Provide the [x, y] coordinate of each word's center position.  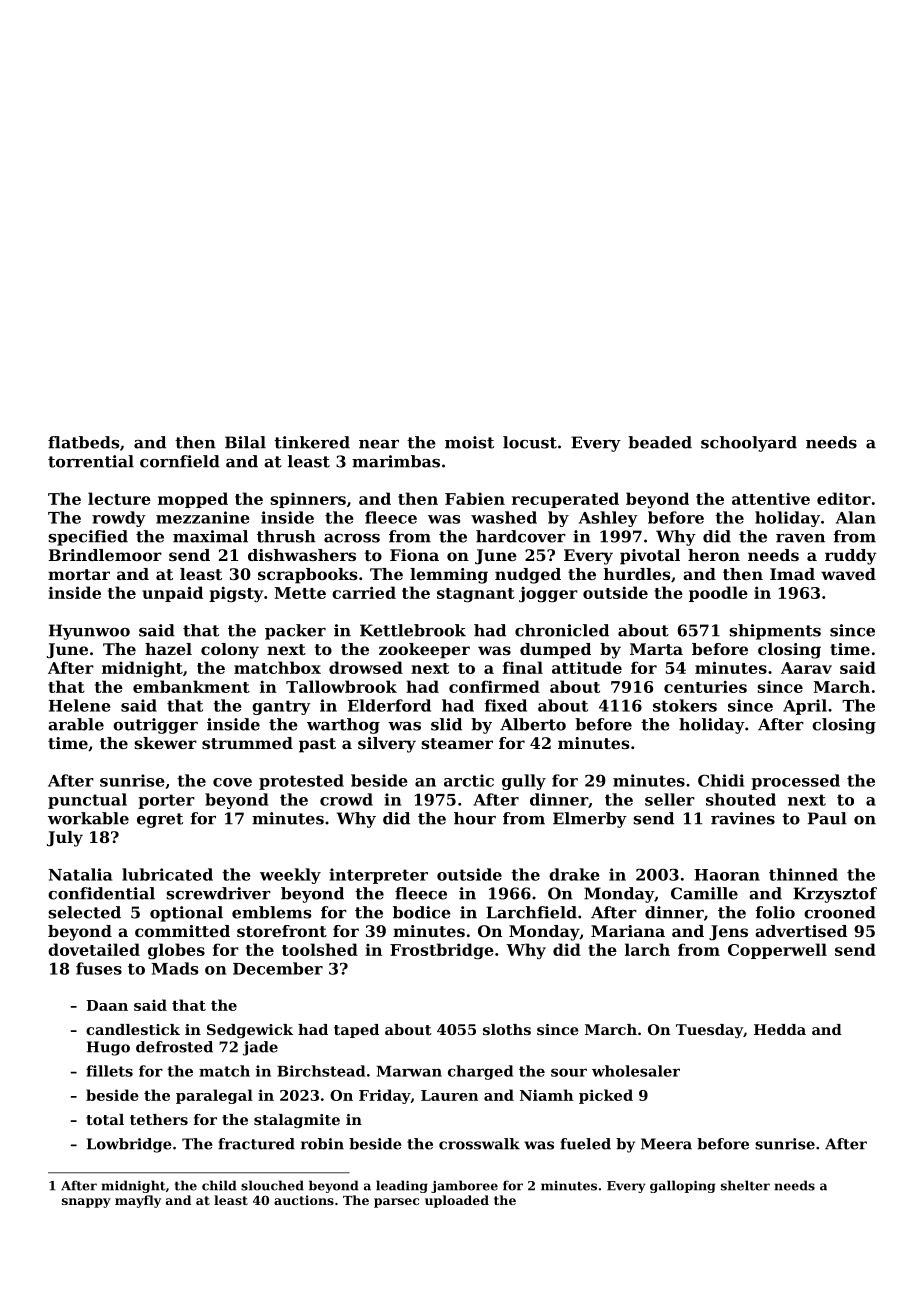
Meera [666, 1144]
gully [524, 782]
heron [714, 555]
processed [795, 782]
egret [160, 820]
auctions [304, 1200]
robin [322, 1144]
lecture [119, 498]
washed [504, 517]
